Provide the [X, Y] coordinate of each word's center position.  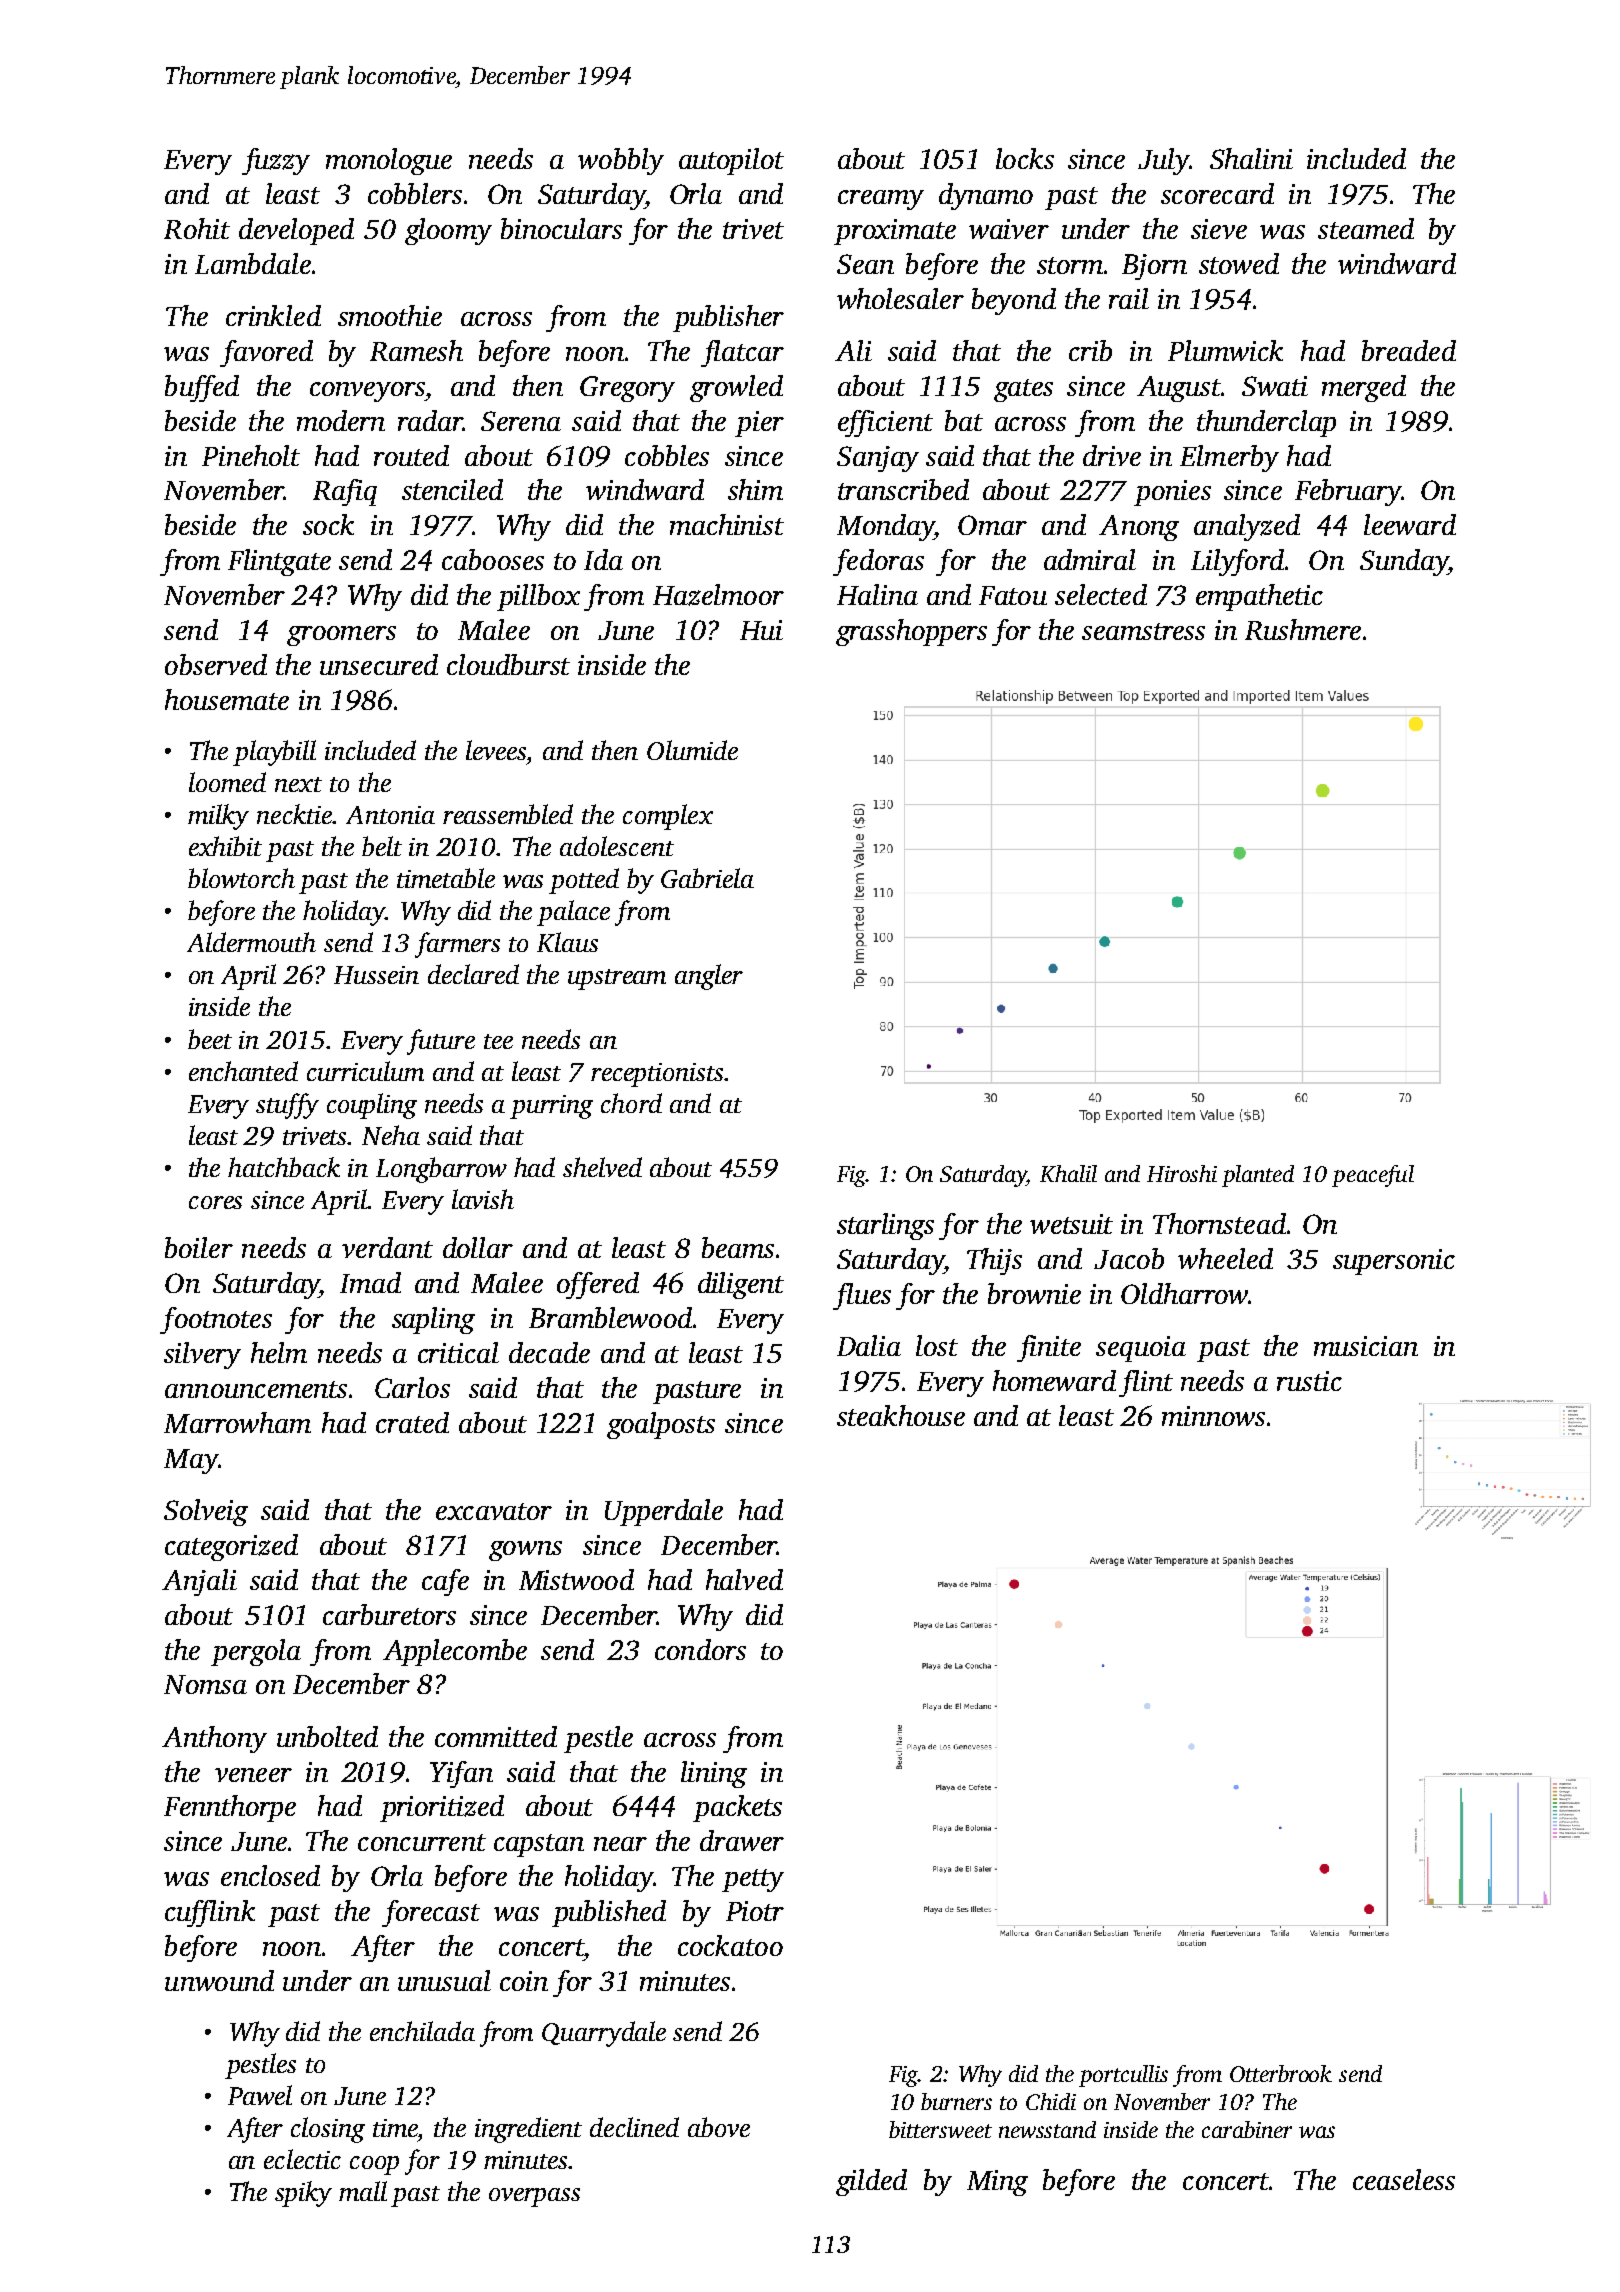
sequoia [1141, 1349]
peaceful [1373, 1176]
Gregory [627, 389]
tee [498, 1041]
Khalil [1068, 1173]
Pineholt [251, 455]
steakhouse [901, 1415]
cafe [445, 1582]
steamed [1366, 228]
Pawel [260, 2095]
